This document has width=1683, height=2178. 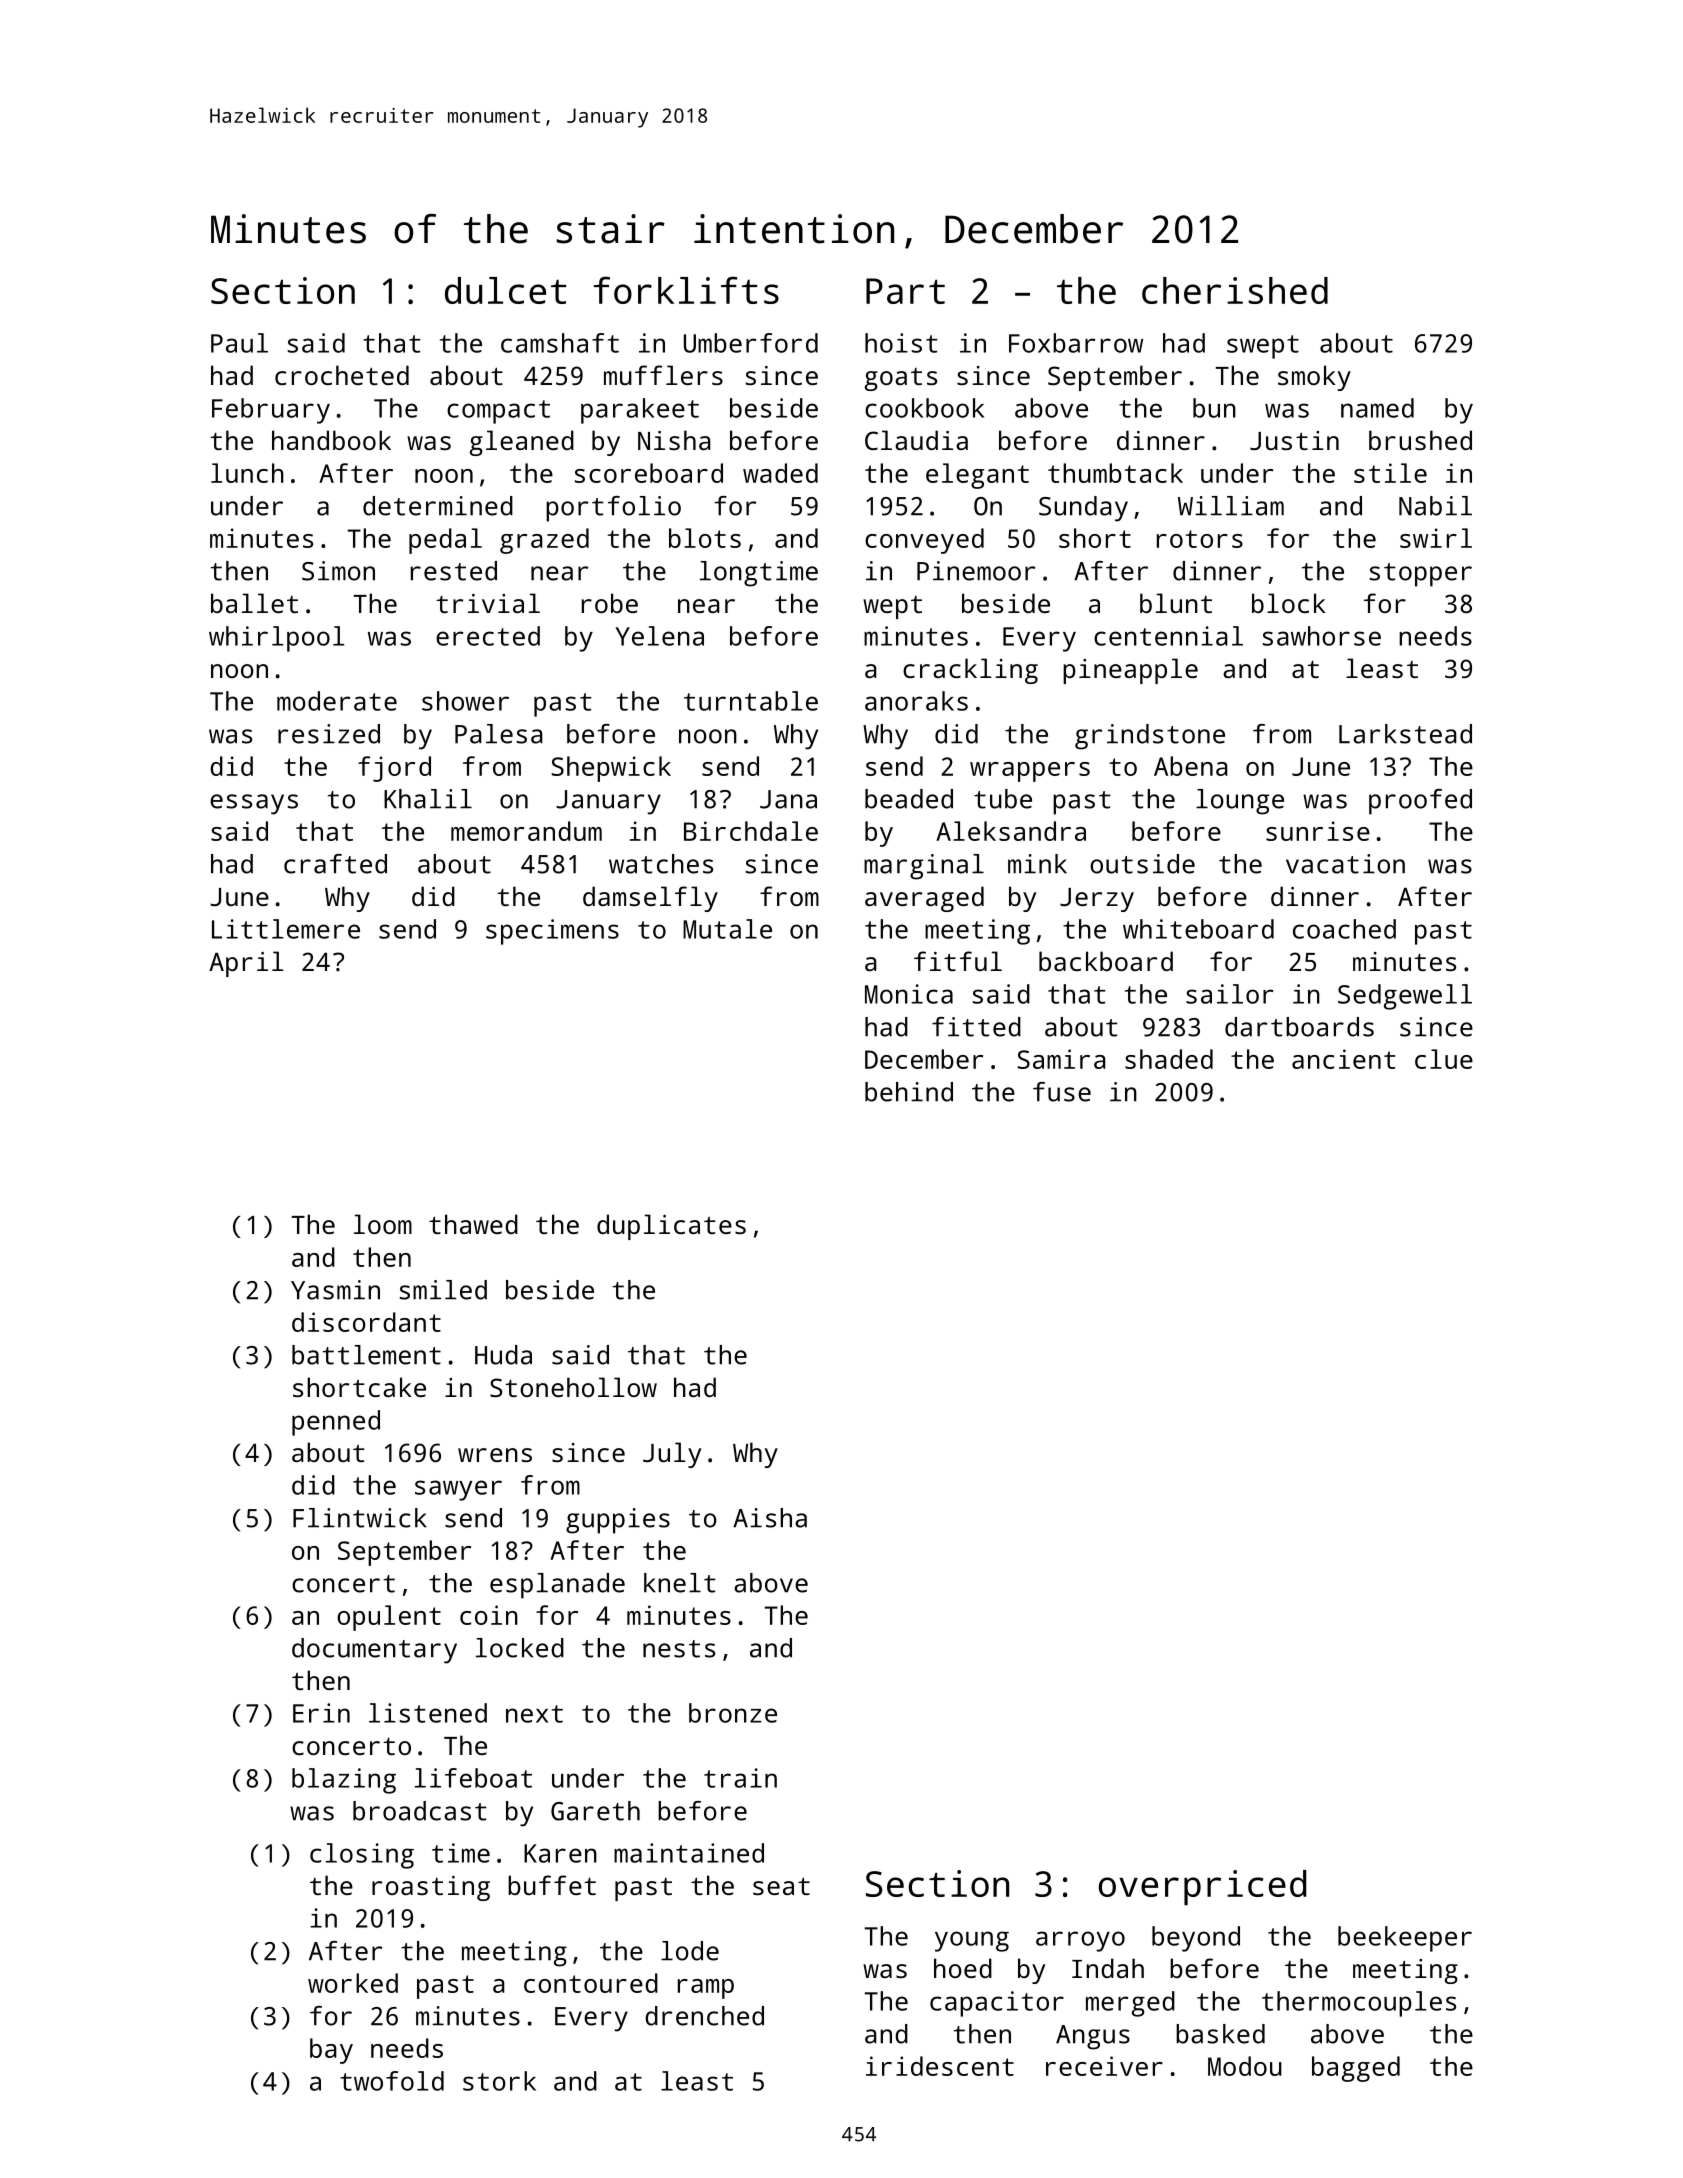 What do you see at coordinates (970, 671) in the document?
I see `crackling` at bounding box center [970, 671].
